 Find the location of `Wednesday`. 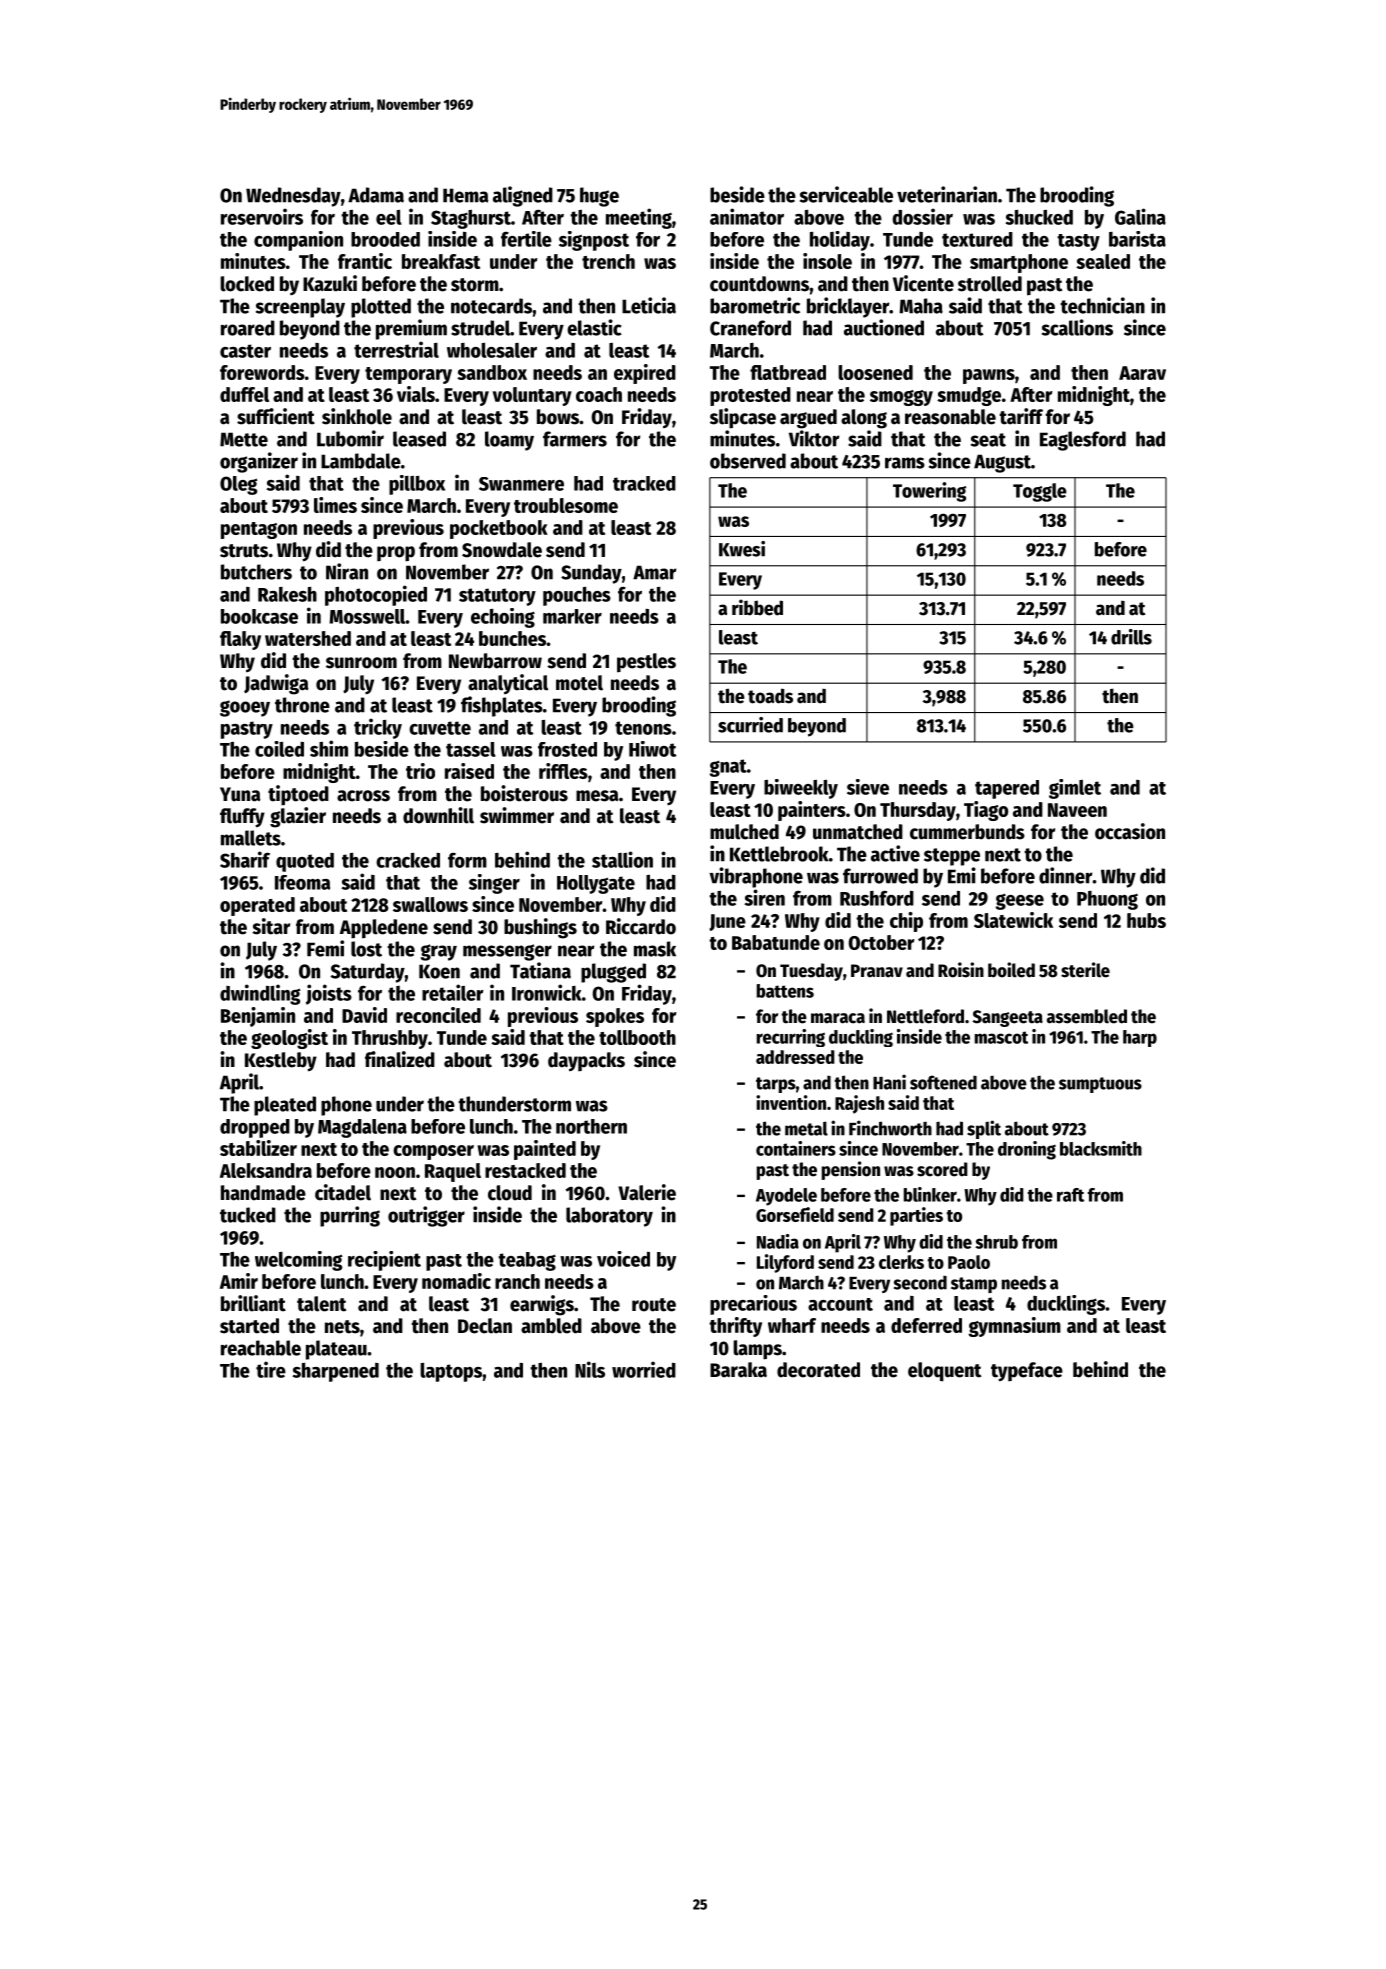

Wednesday is located at coordinates (293, 197).
